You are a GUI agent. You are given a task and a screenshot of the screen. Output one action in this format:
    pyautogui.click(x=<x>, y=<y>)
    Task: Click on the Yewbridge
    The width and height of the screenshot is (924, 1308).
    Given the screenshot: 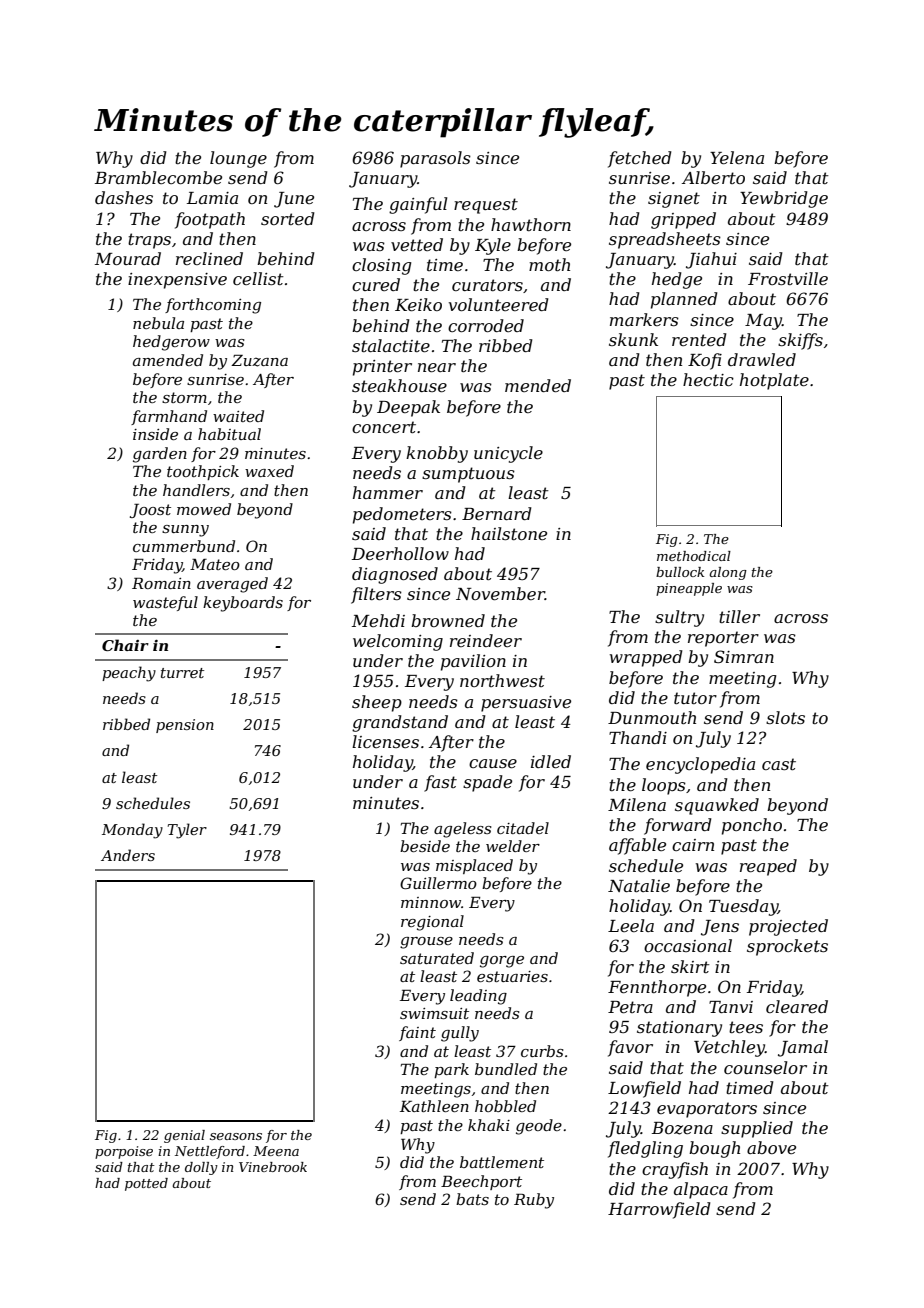 What is the action you would take?
    pyautogui.click(x=784, y=199)
